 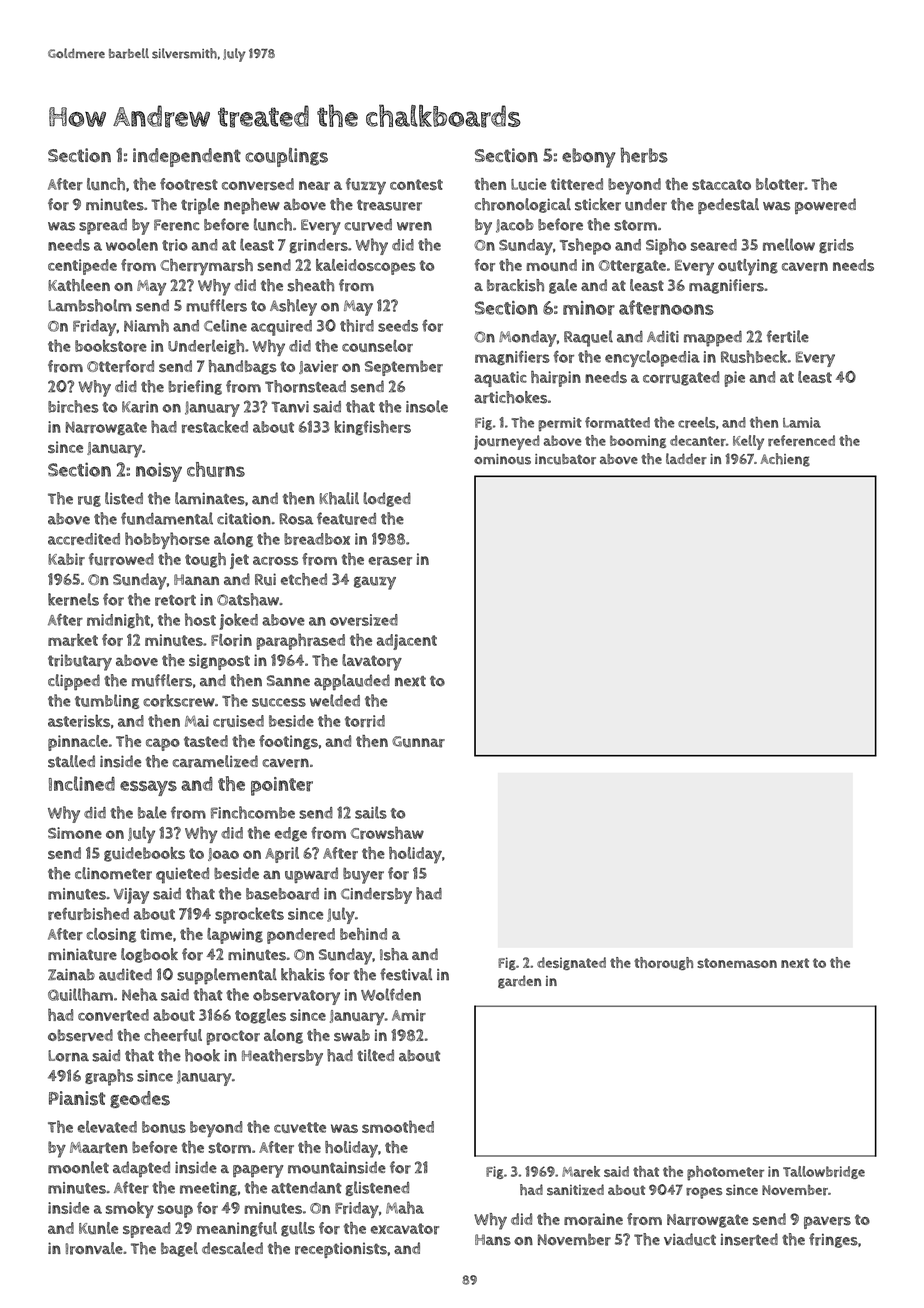 I want to click on Aditi, so click(x=663, y=336).
